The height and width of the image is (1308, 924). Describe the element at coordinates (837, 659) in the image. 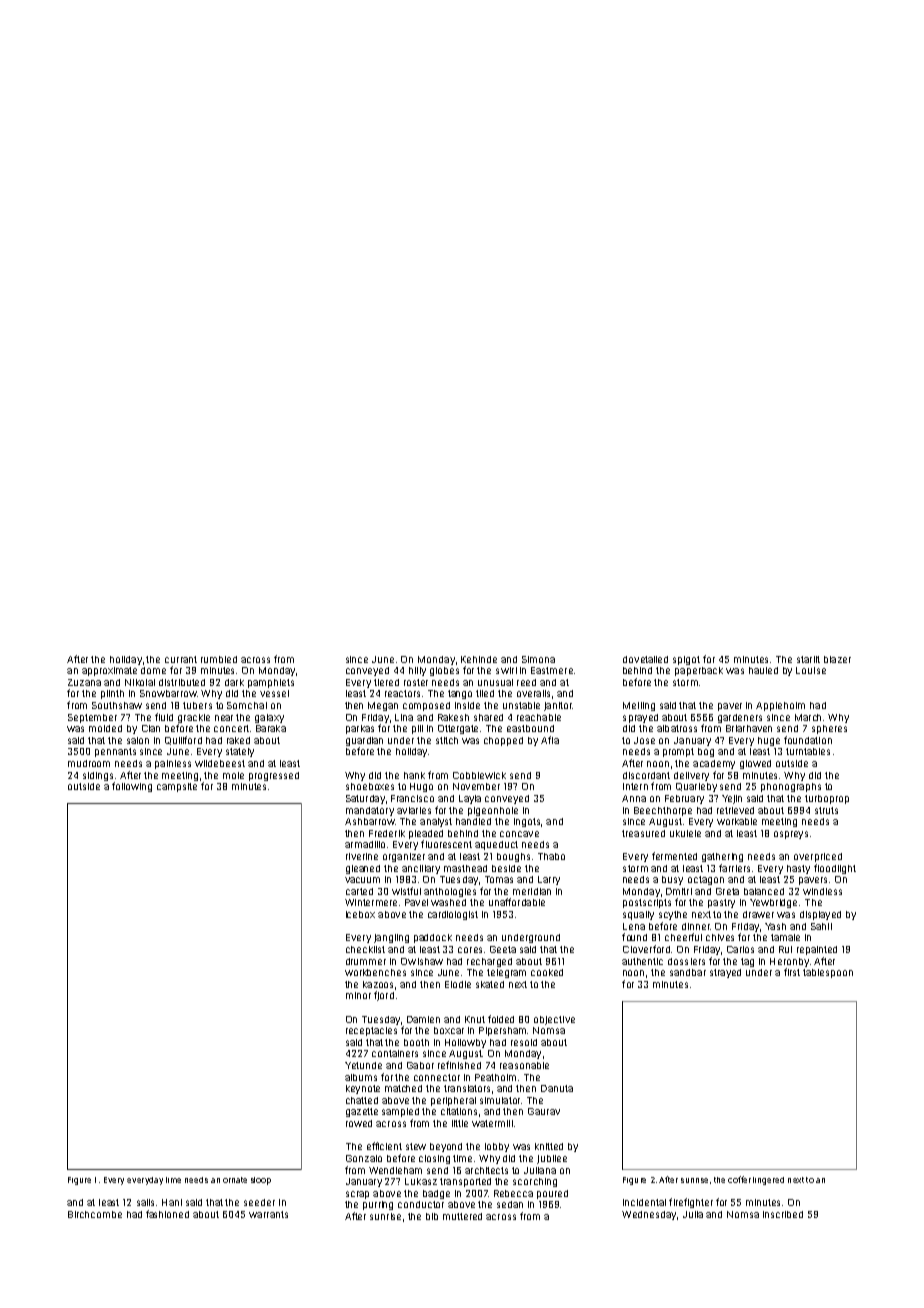

I see `blazer` at that location.
